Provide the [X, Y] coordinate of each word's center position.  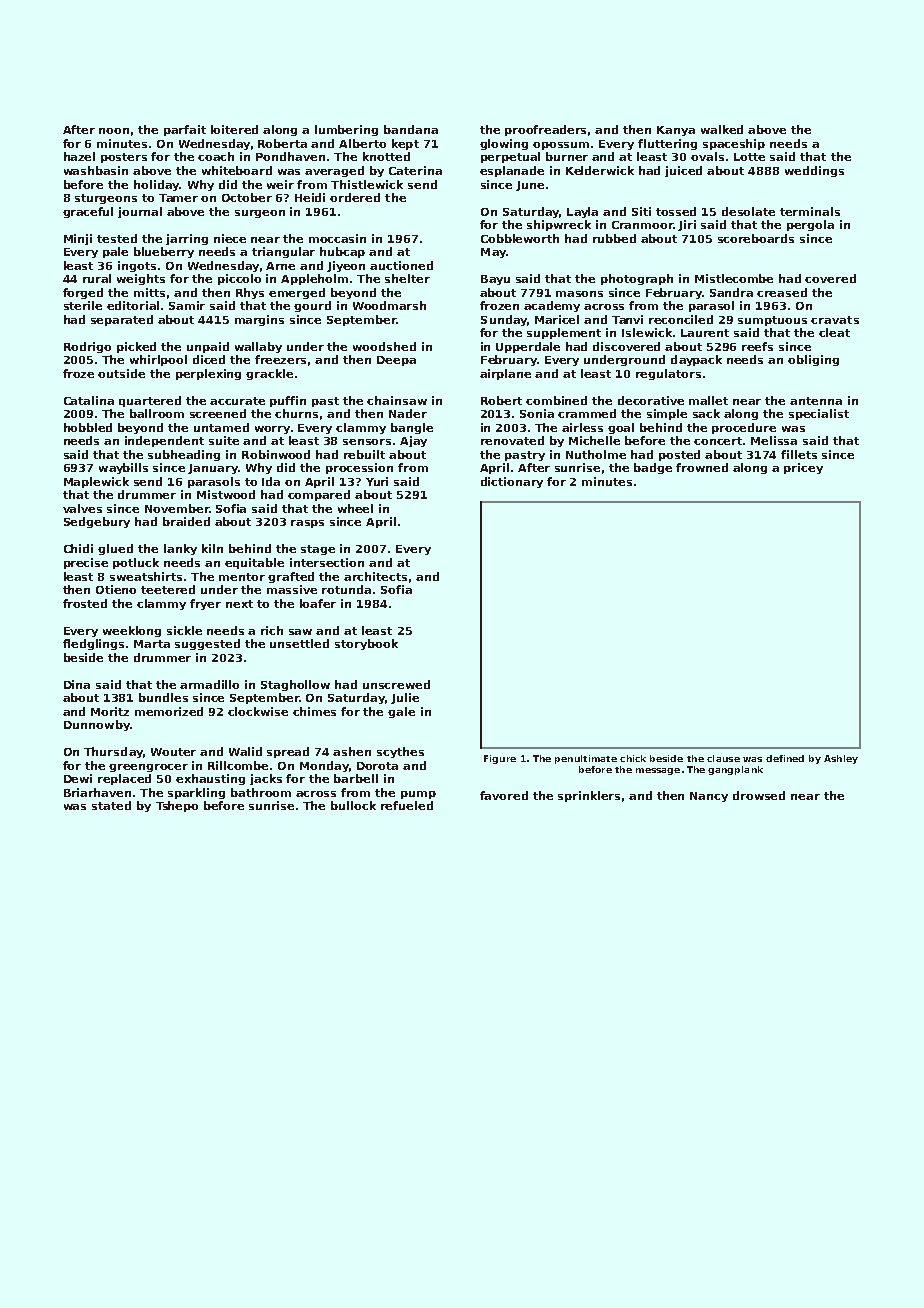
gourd [312, 306]
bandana [411, 129]
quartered [150, 401]
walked [722, 129]
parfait [185, 130]
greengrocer [148, 768]
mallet [708, 400]
